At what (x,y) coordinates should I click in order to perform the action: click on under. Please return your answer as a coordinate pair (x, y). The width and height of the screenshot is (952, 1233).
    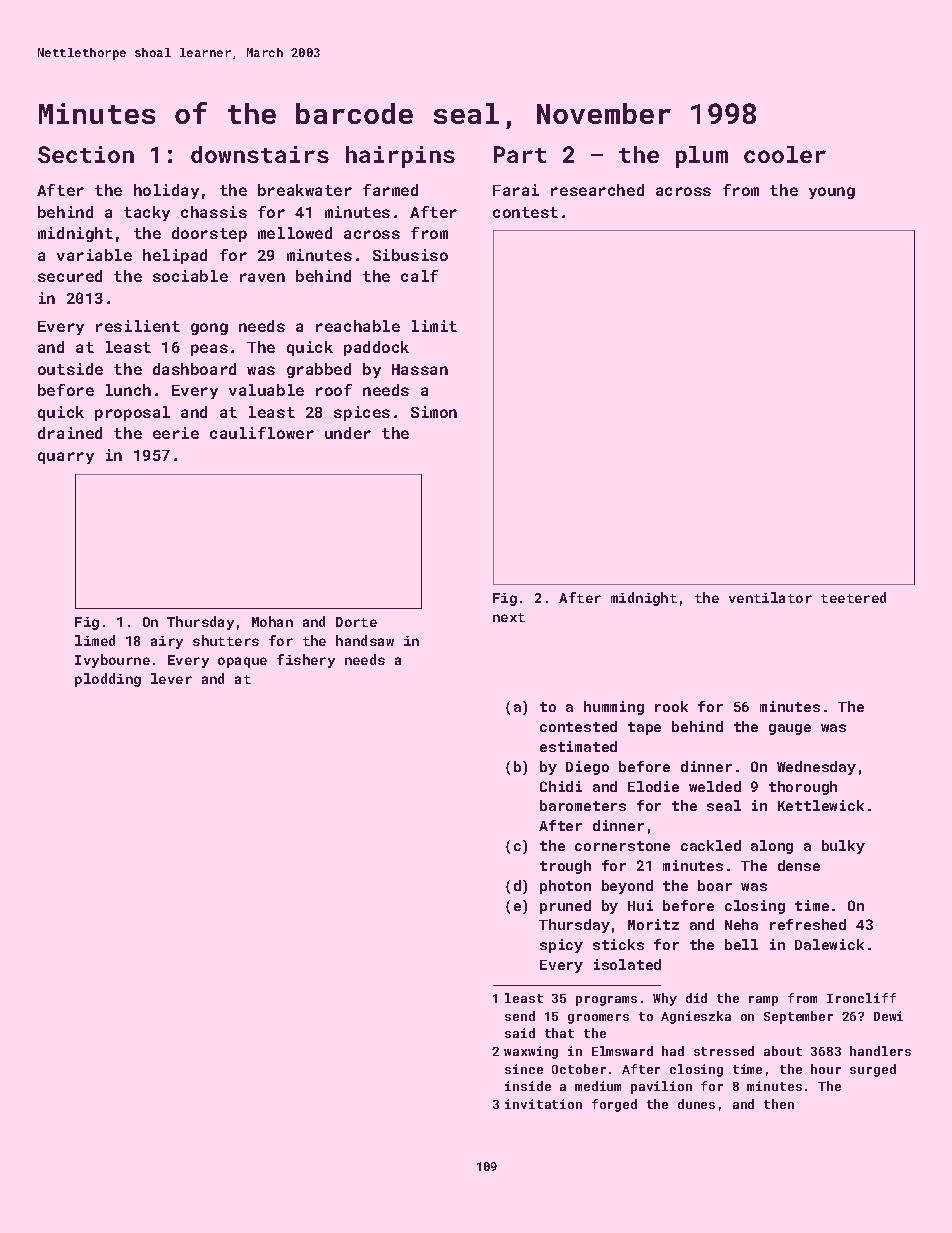
    Looking at the image, I should click on (348, 433).
